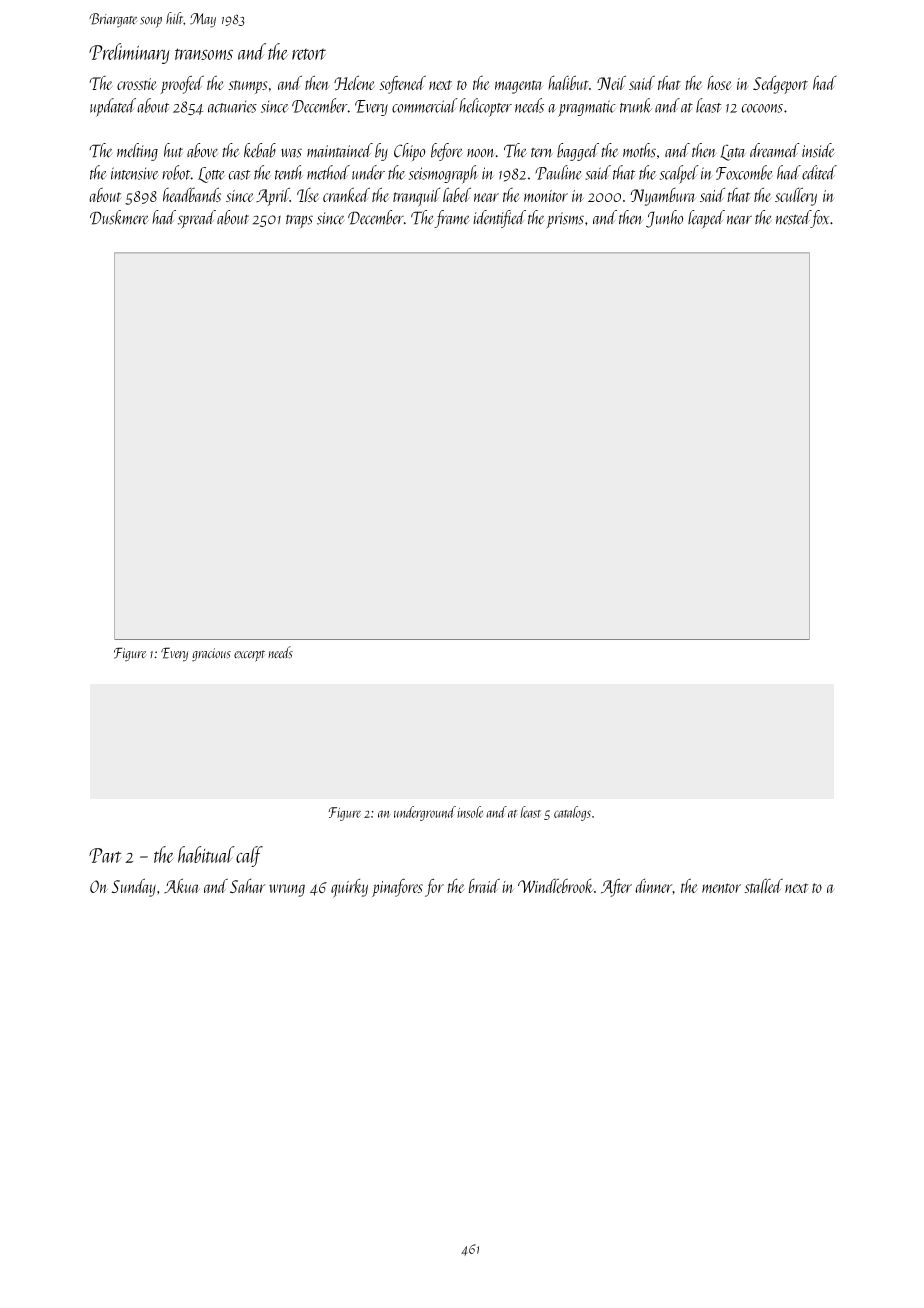  Describe the element at coordinates (780, 84) in the document. I see `Sedgeport` at that location.
